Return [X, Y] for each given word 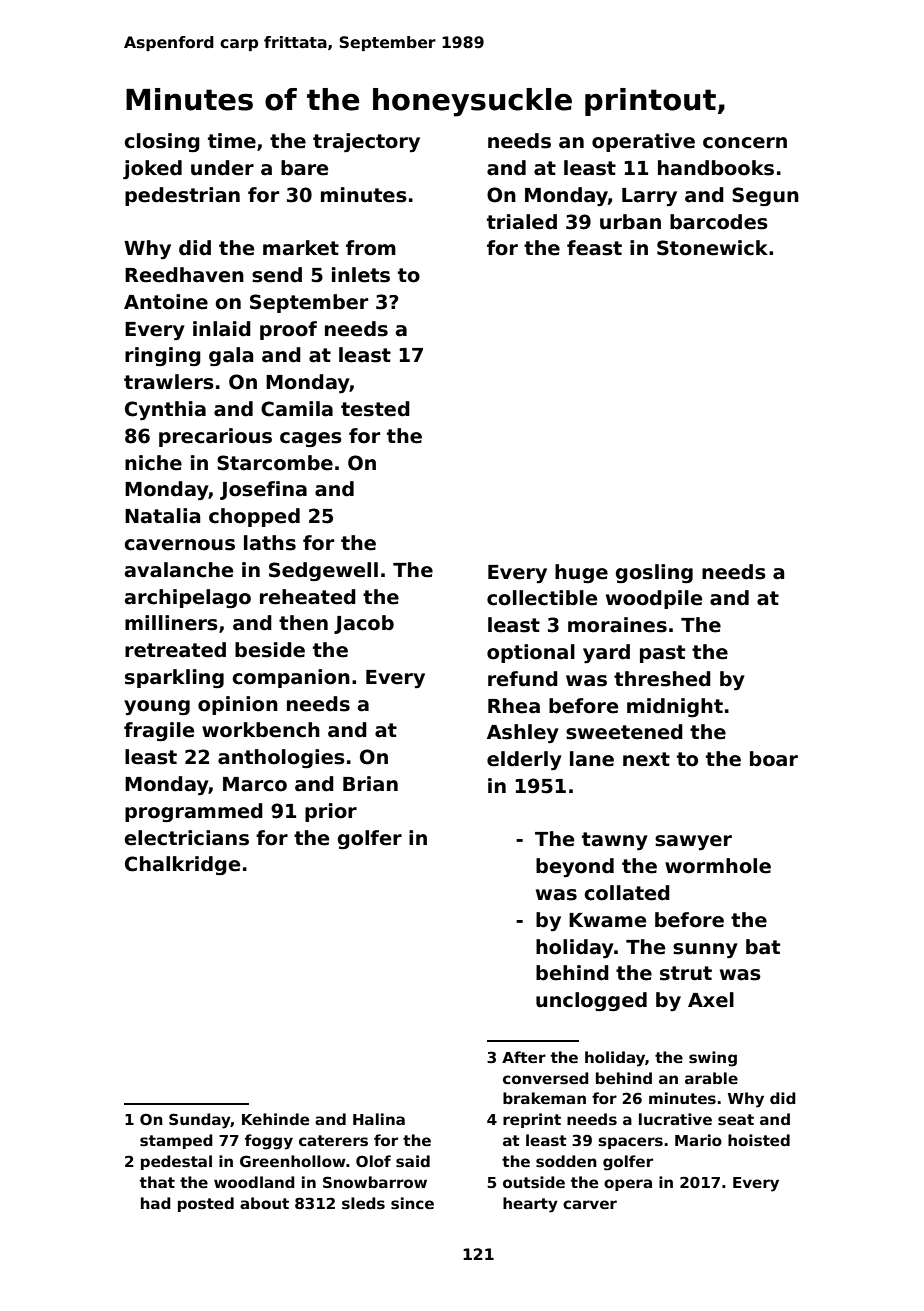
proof [288, 330]
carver [590, 1204]
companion [291, 678]
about [264, 1203]
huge [581, 573]
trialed [522, 222]
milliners [171, 623]
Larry [649, 197]
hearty [530, 1205]
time [232, 141]
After [524, 1057]
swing [713, 1059]
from [371, 248]
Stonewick [712, 248]
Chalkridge [182, 865]
